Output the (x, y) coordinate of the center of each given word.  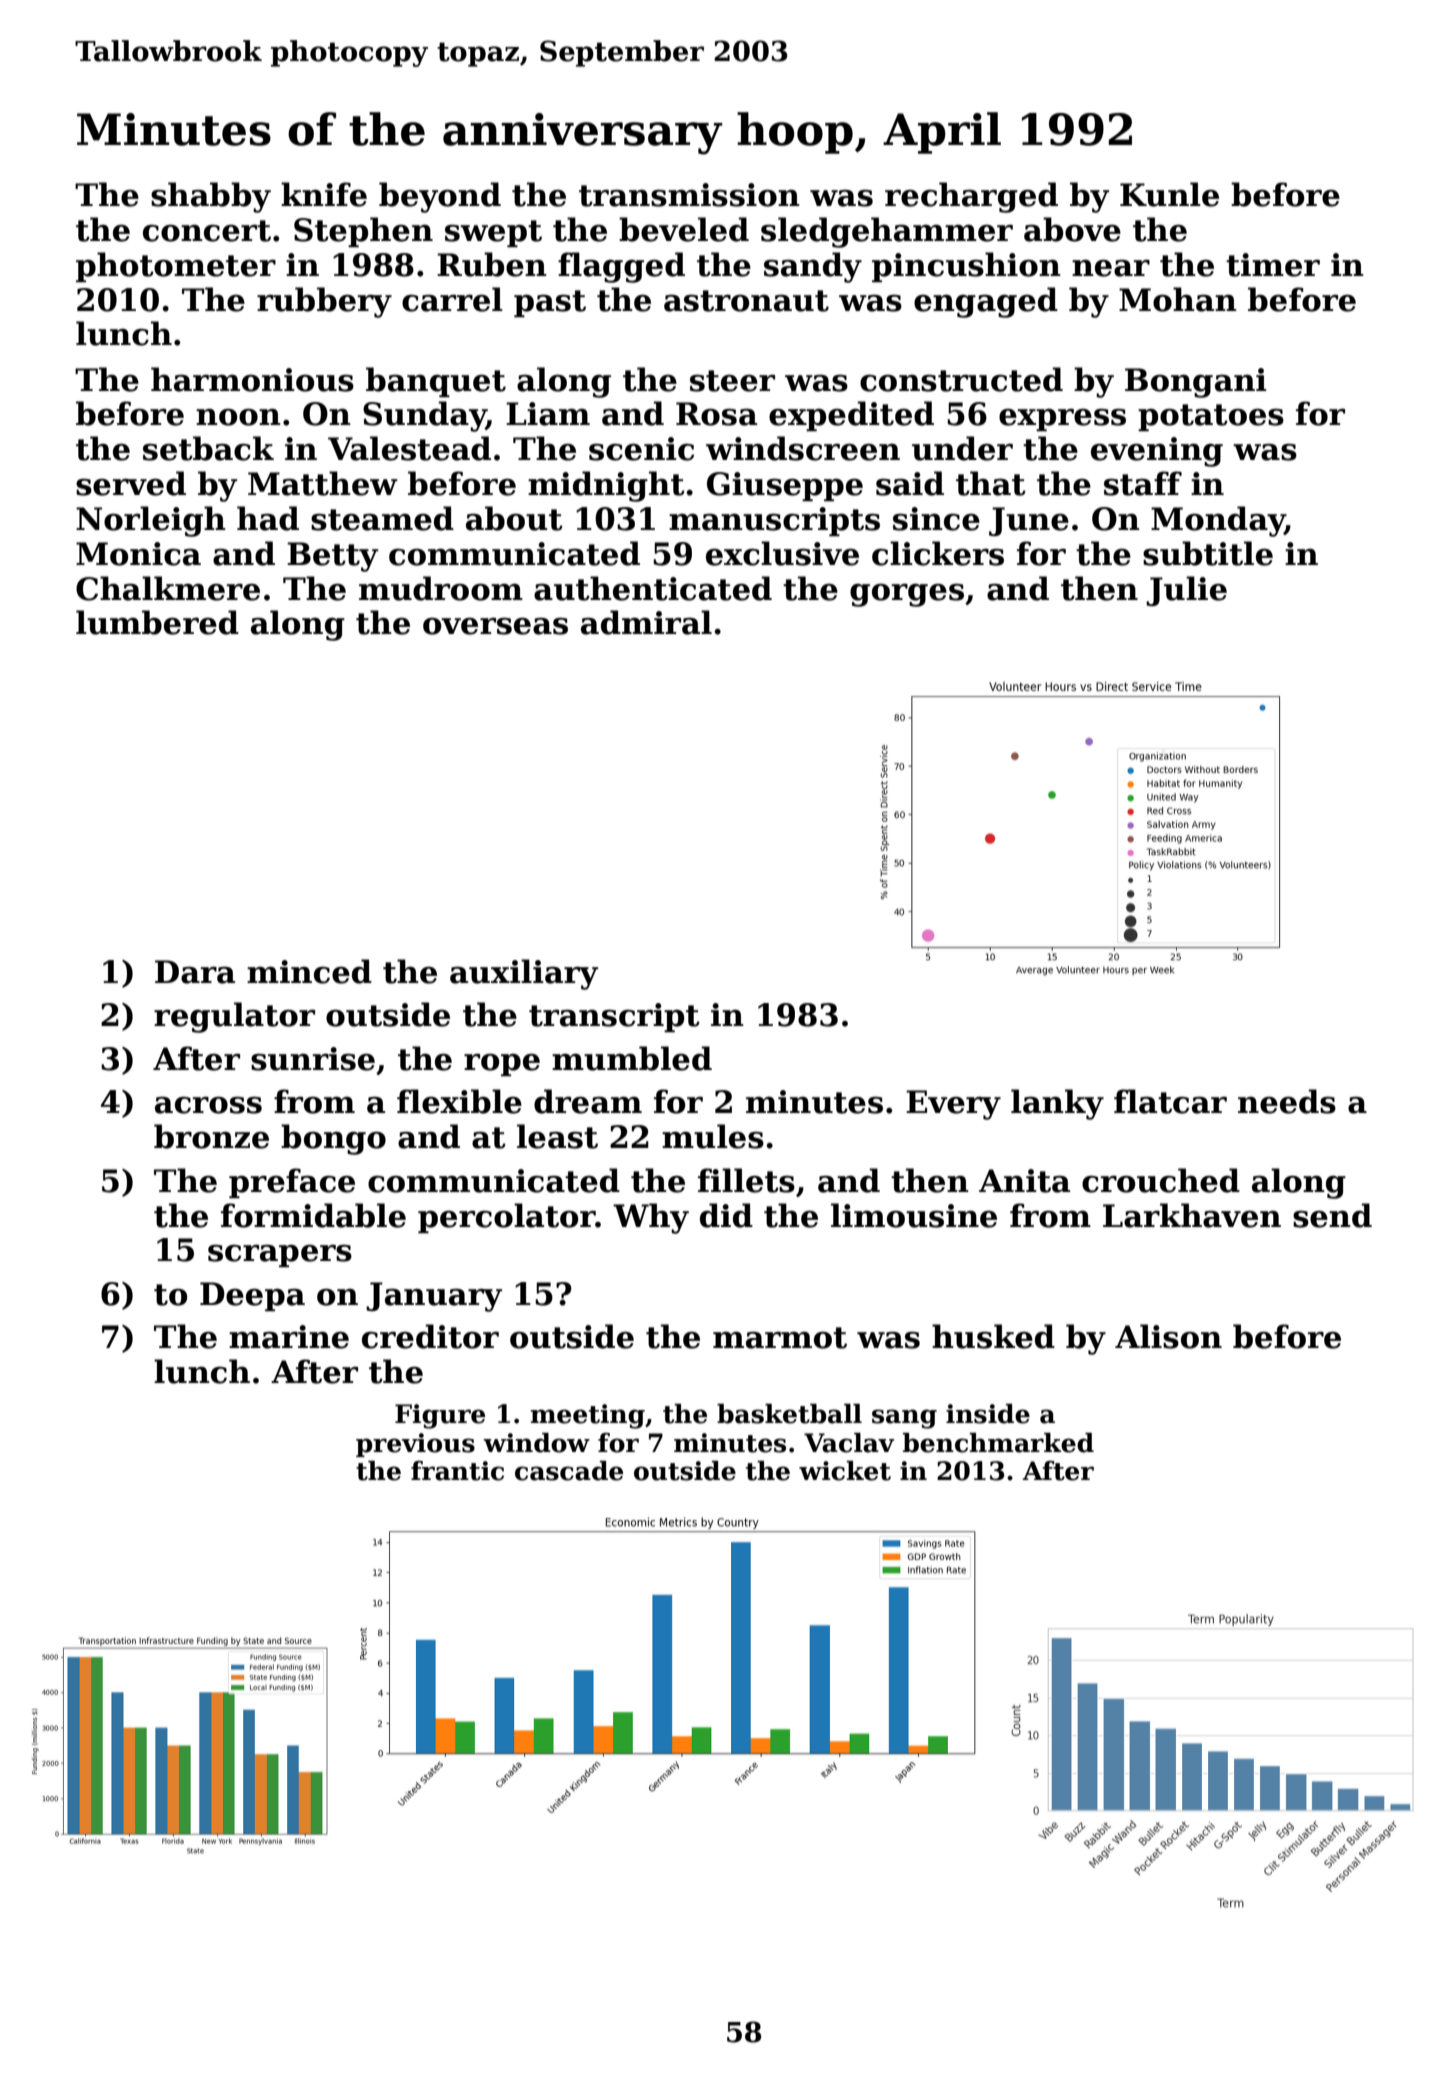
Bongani (1196, 383)
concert (207, 231)
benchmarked (998, 1443)
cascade (569, 1471)
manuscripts (774, 521)
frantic (457, 1471)
